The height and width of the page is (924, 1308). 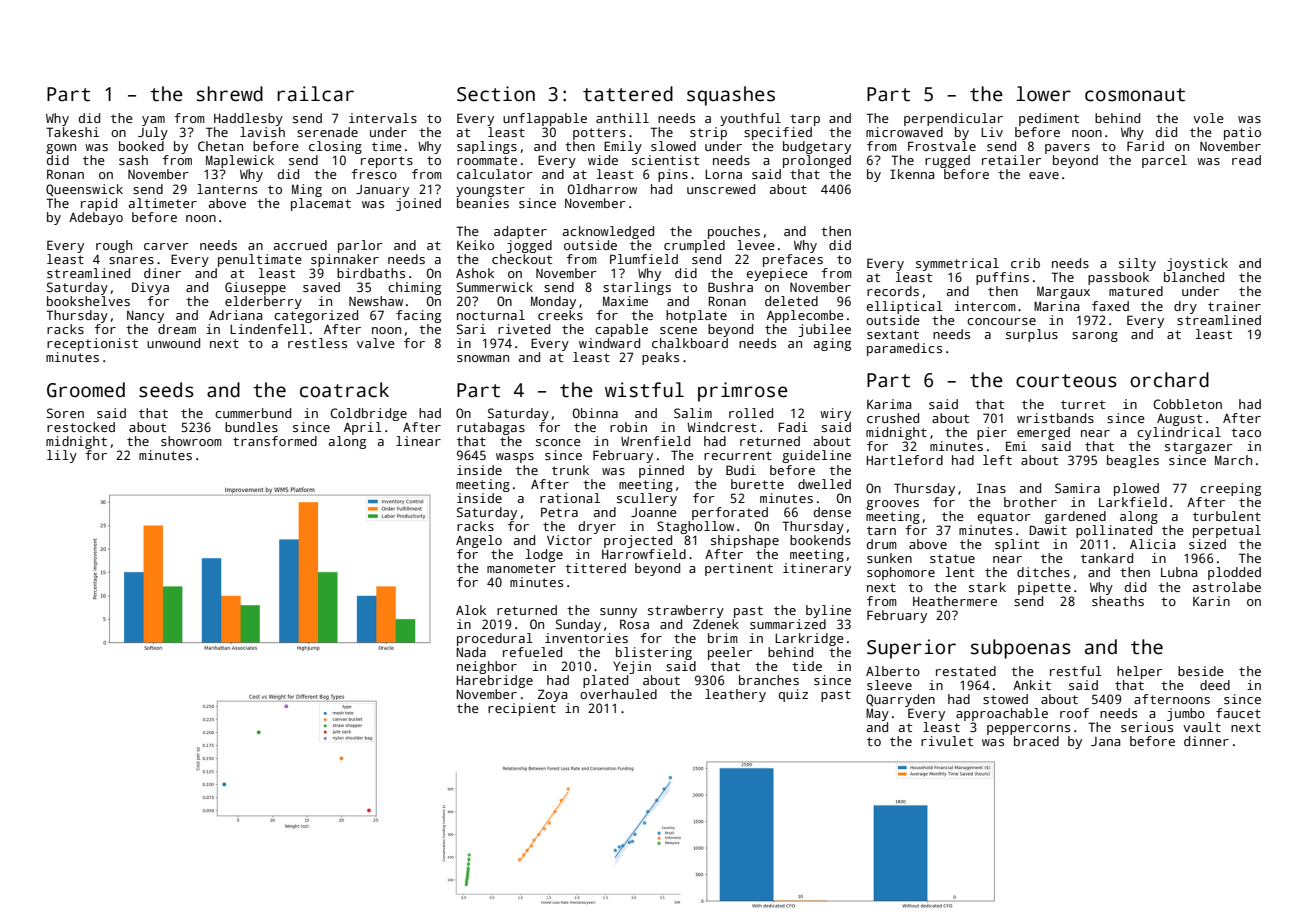 What do you see at coordinates (731, 96) in the page?
I see `squashes` at bounding box center [731, 96].
